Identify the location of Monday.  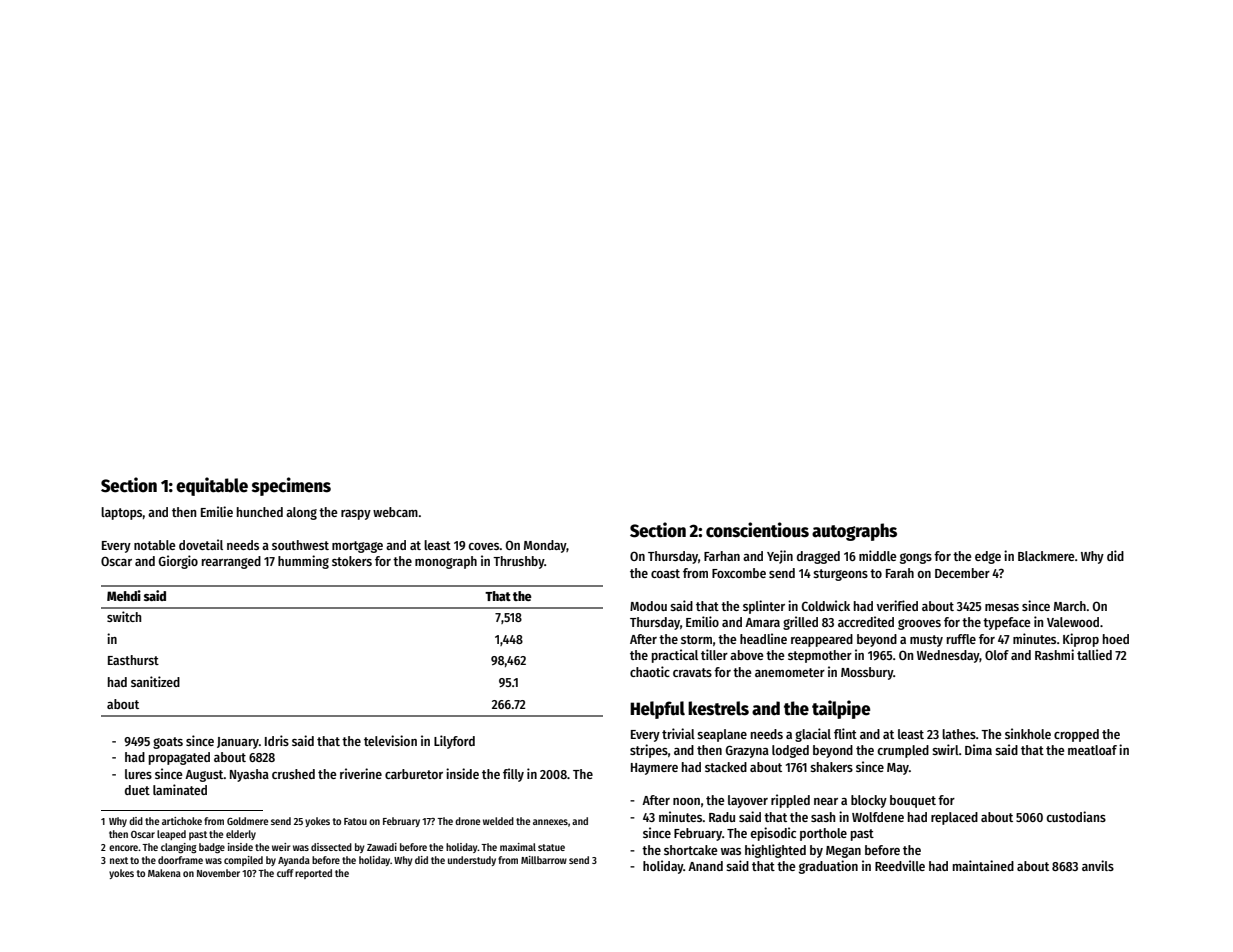
(545, 546).
